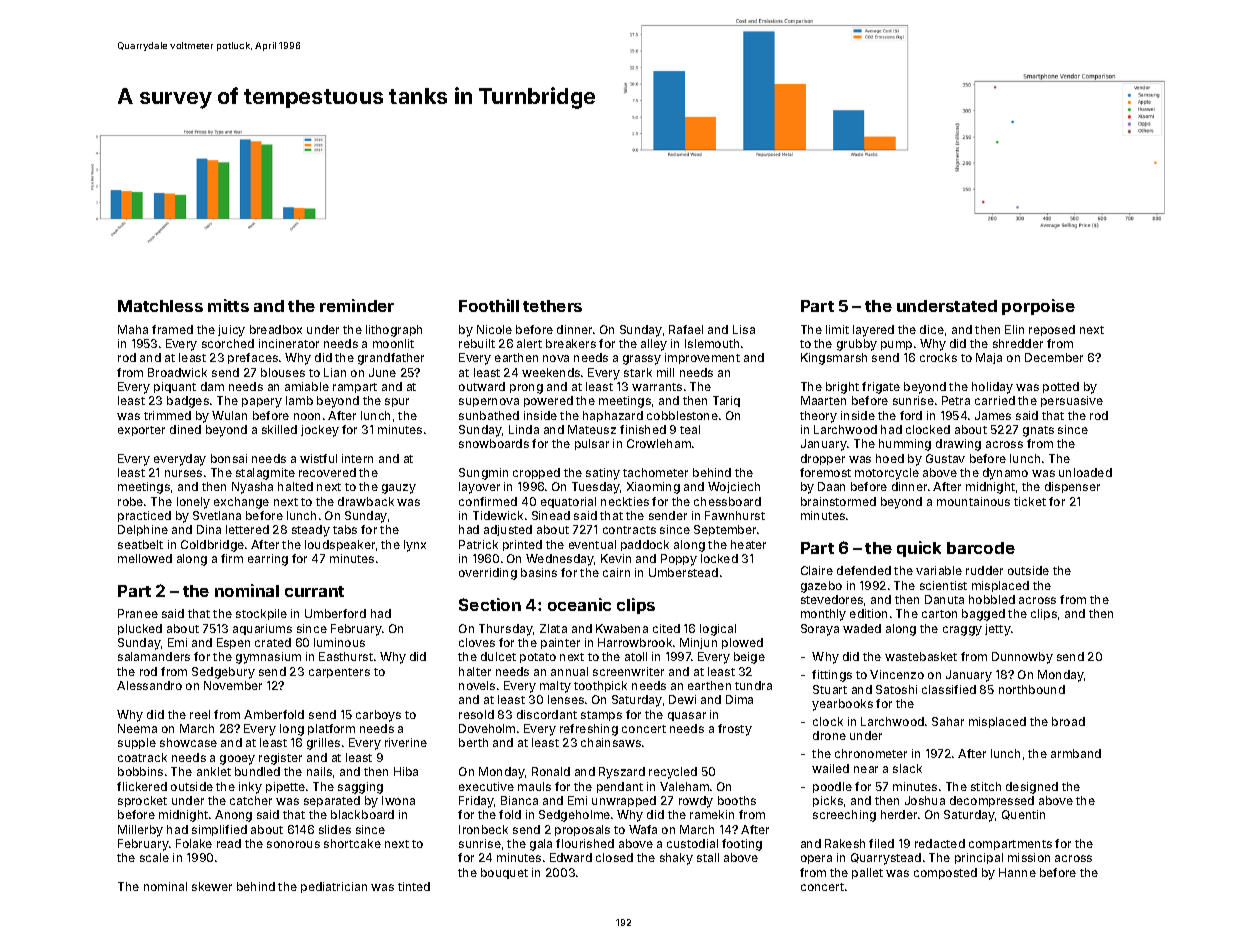  I want to click on alert, so click(529, 343).
